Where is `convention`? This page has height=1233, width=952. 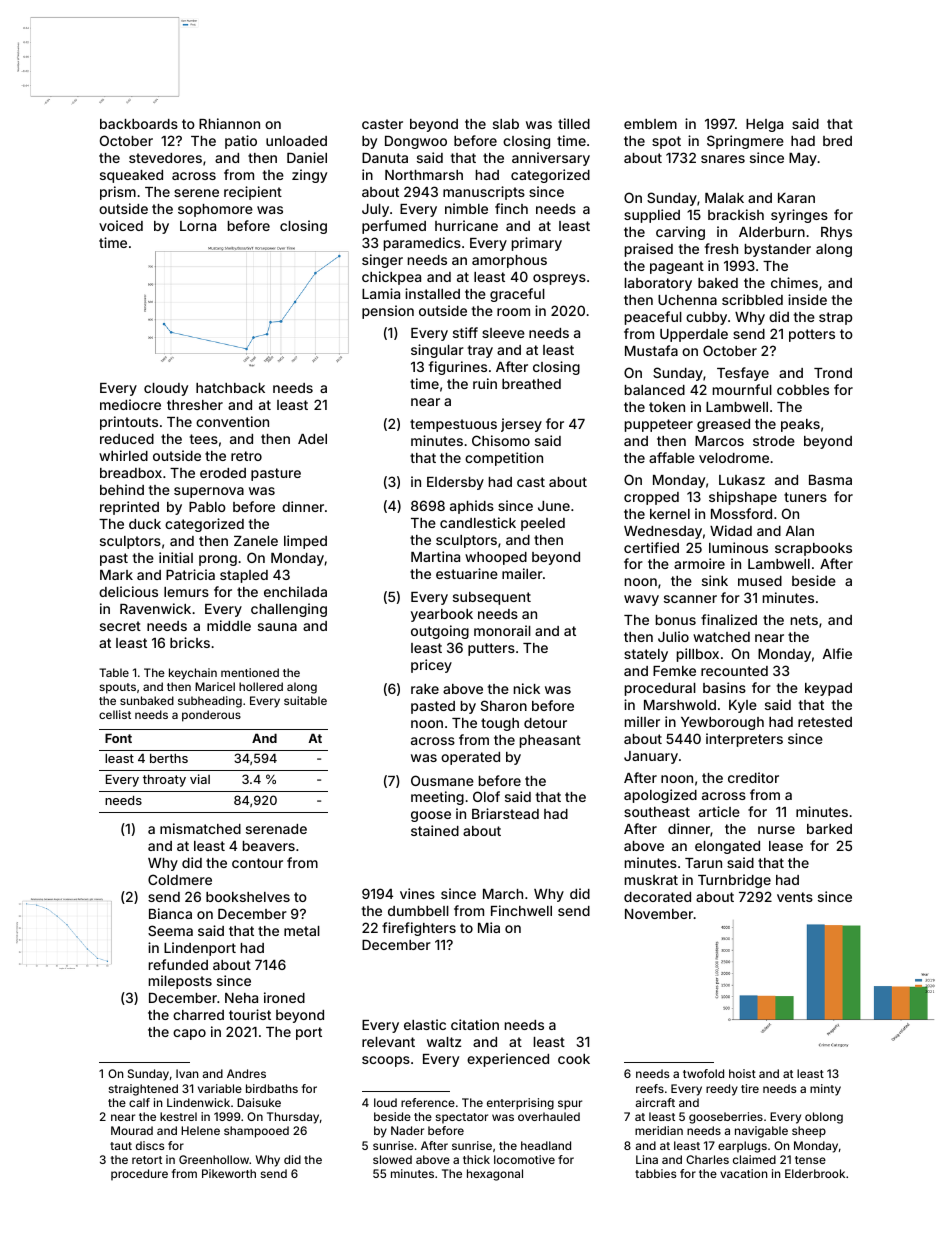
convention is located at coordinates (232, 421).
